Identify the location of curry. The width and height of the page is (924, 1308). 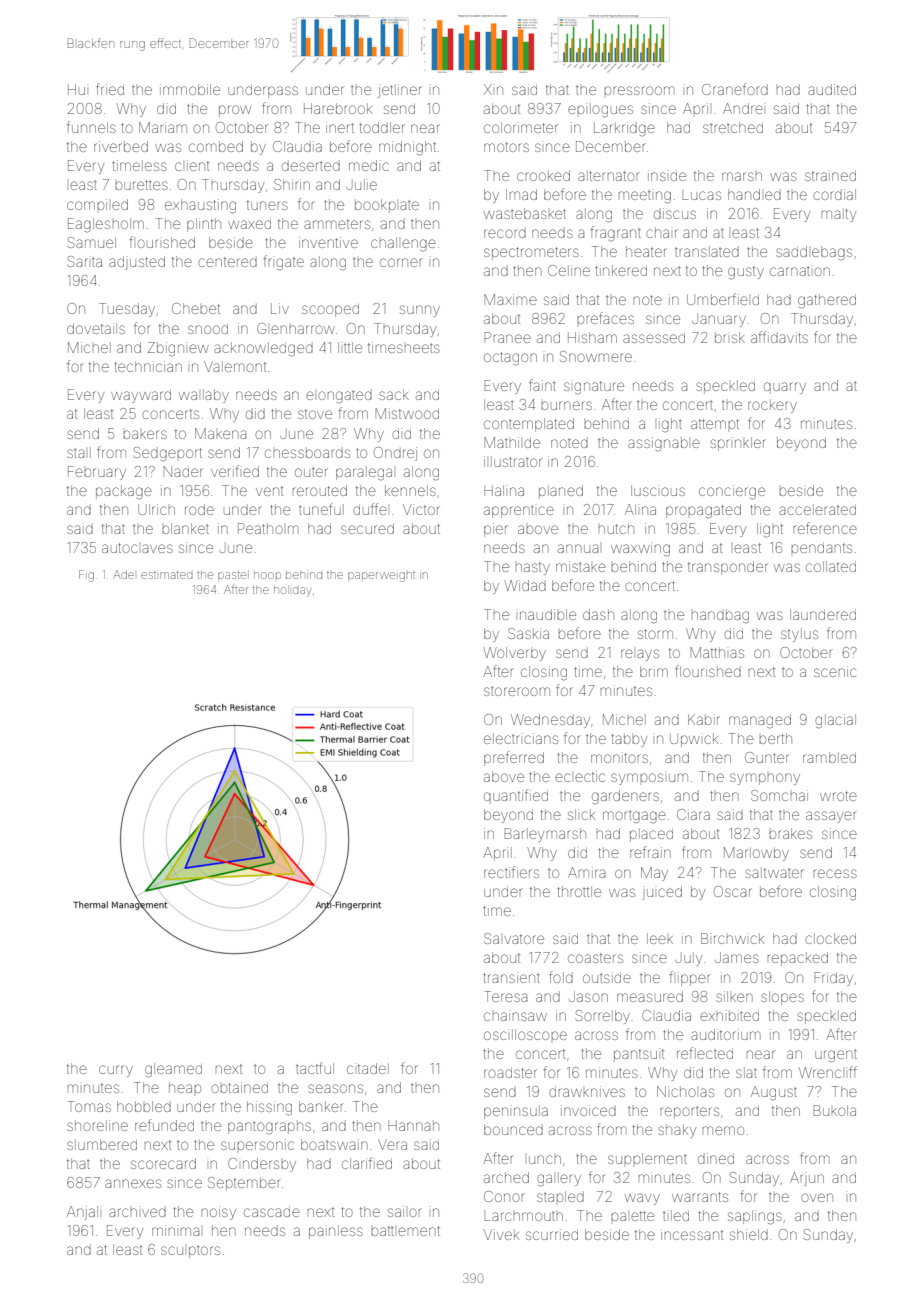
(116, 1071).
